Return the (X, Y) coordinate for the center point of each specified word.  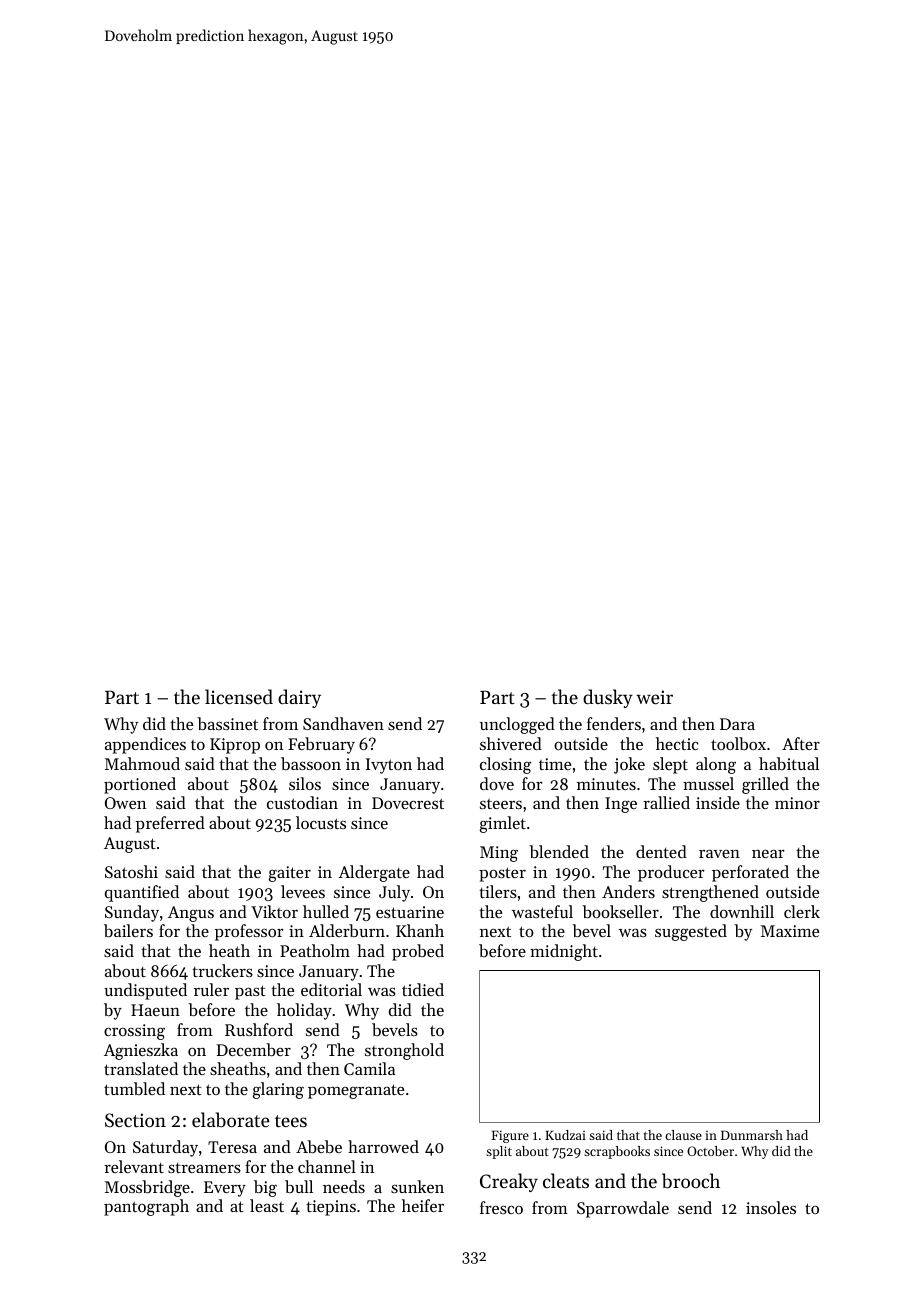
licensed (239, 696)
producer (671, 873)
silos (305, 783)
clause (683, 1135)
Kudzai (565, 1135)
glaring (278, 1090)
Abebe (319, 1146)
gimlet (502, 824)
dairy (299, 698)
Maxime (790, 931)
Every (225, 1189)
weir (654, 697)
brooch (691, 1181)
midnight (564, 952)
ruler (211, 989)
